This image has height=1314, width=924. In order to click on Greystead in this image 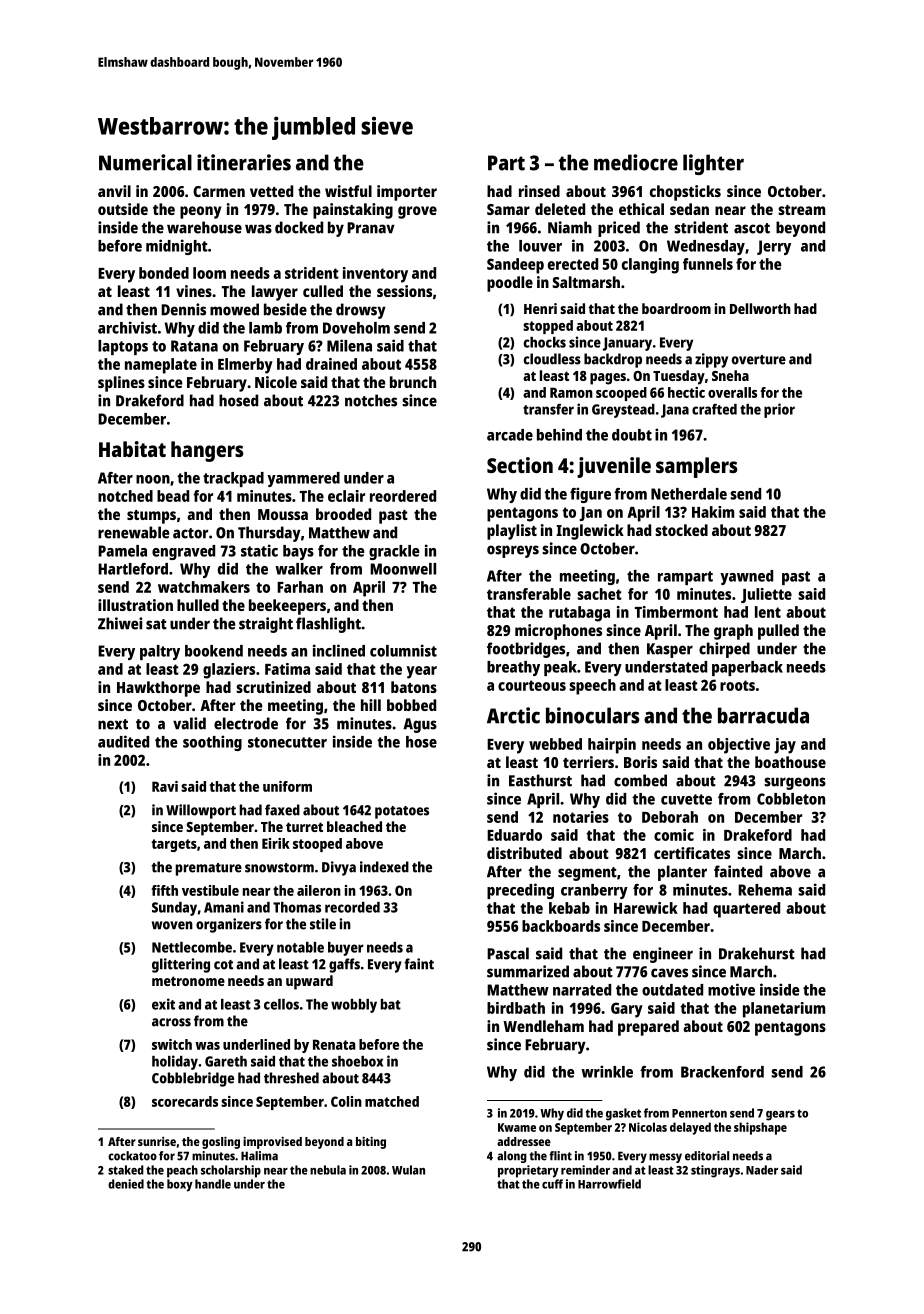, I will do `click(623, 411)`.
